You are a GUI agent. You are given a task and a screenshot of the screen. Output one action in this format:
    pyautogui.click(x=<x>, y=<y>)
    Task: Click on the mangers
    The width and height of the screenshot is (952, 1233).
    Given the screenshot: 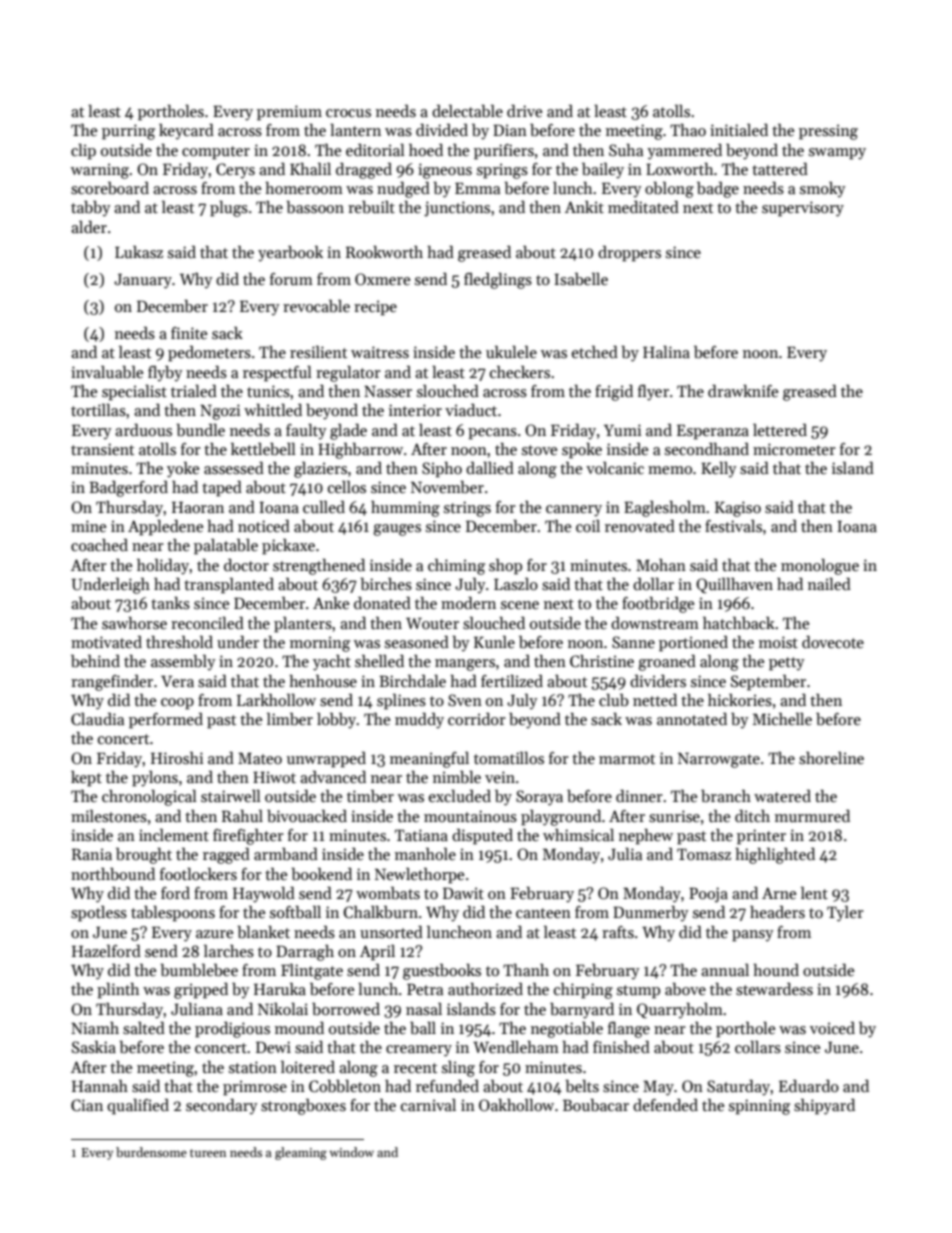 What is the action you would take?
    pyautogui.click(x=465, y=665)
